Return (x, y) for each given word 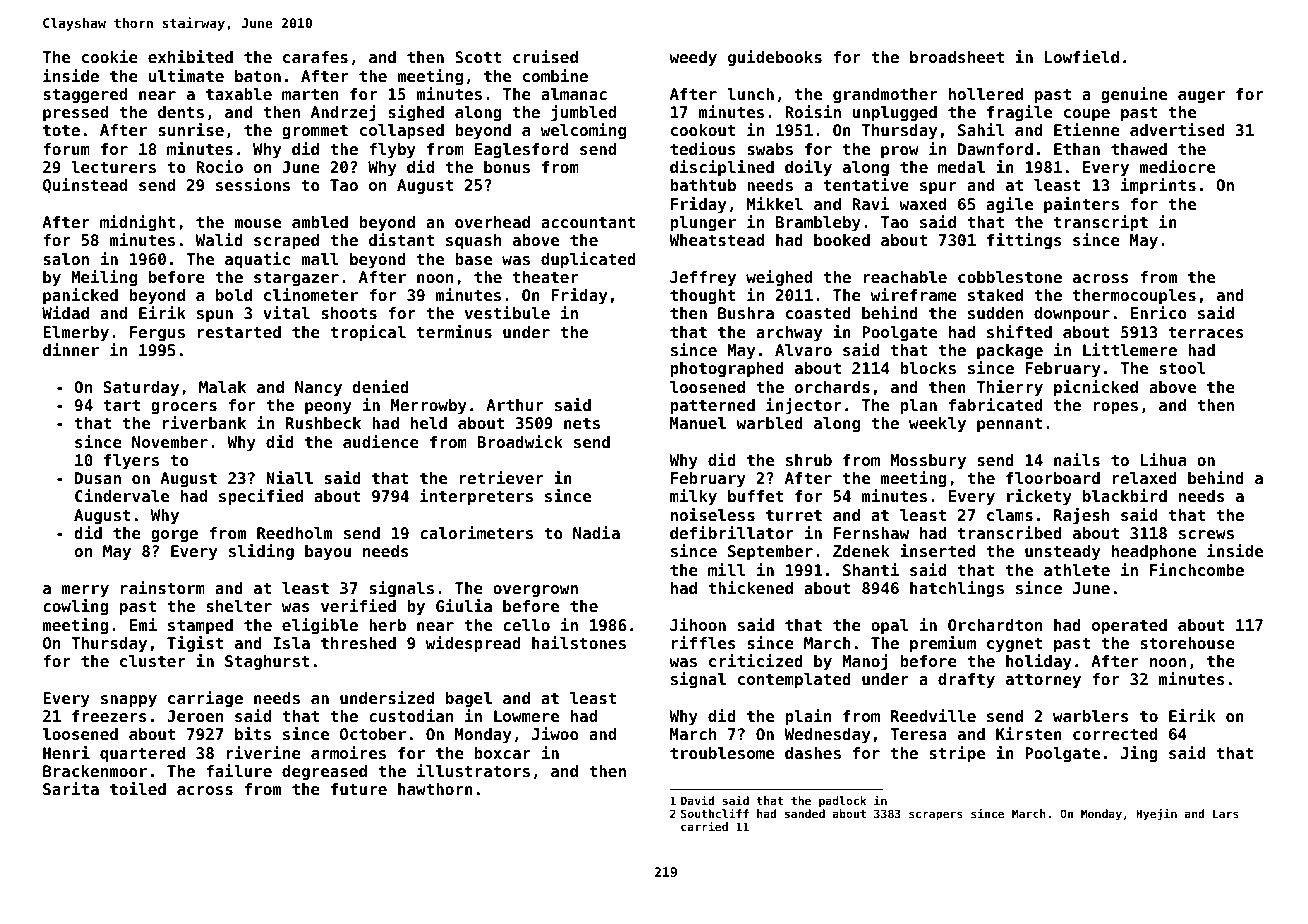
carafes (315, 57)
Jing (1139, 754)
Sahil (981, 129)
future (359, 789)
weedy (693, 59)
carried (704, 826)
